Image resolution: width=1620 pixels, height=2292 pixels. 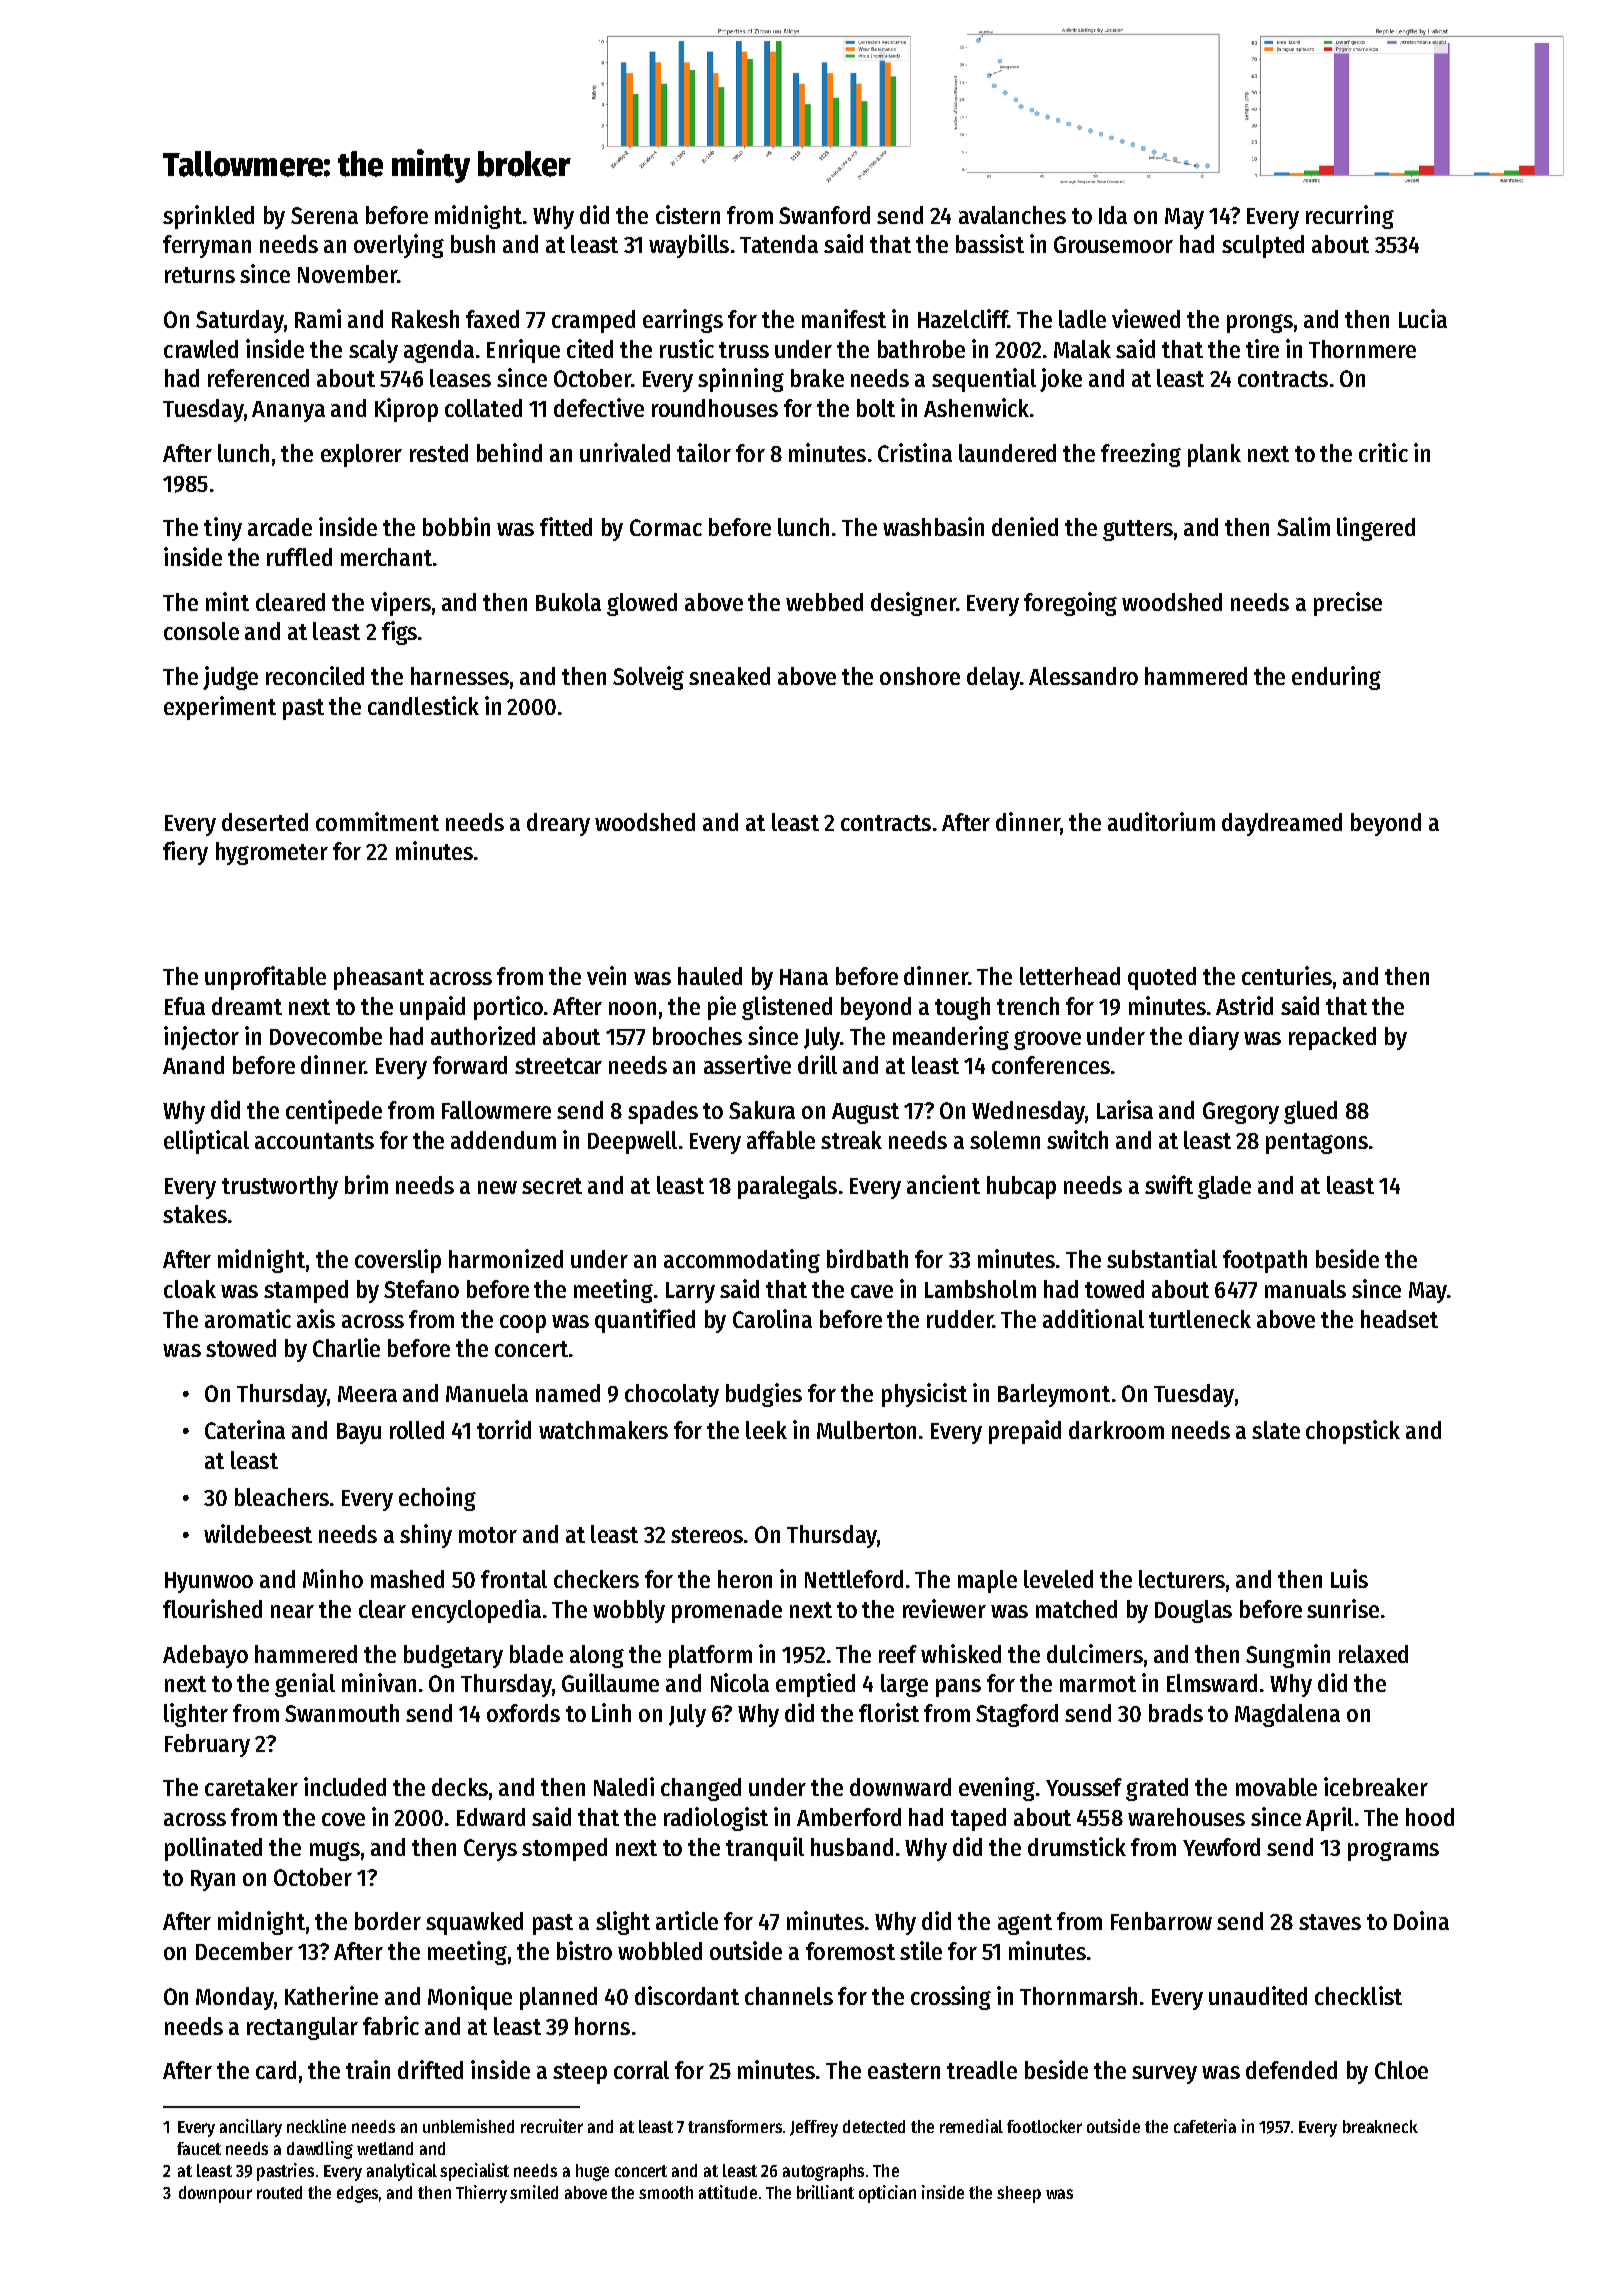 I want to click on Lucia, so click(x=1423, y=318).
